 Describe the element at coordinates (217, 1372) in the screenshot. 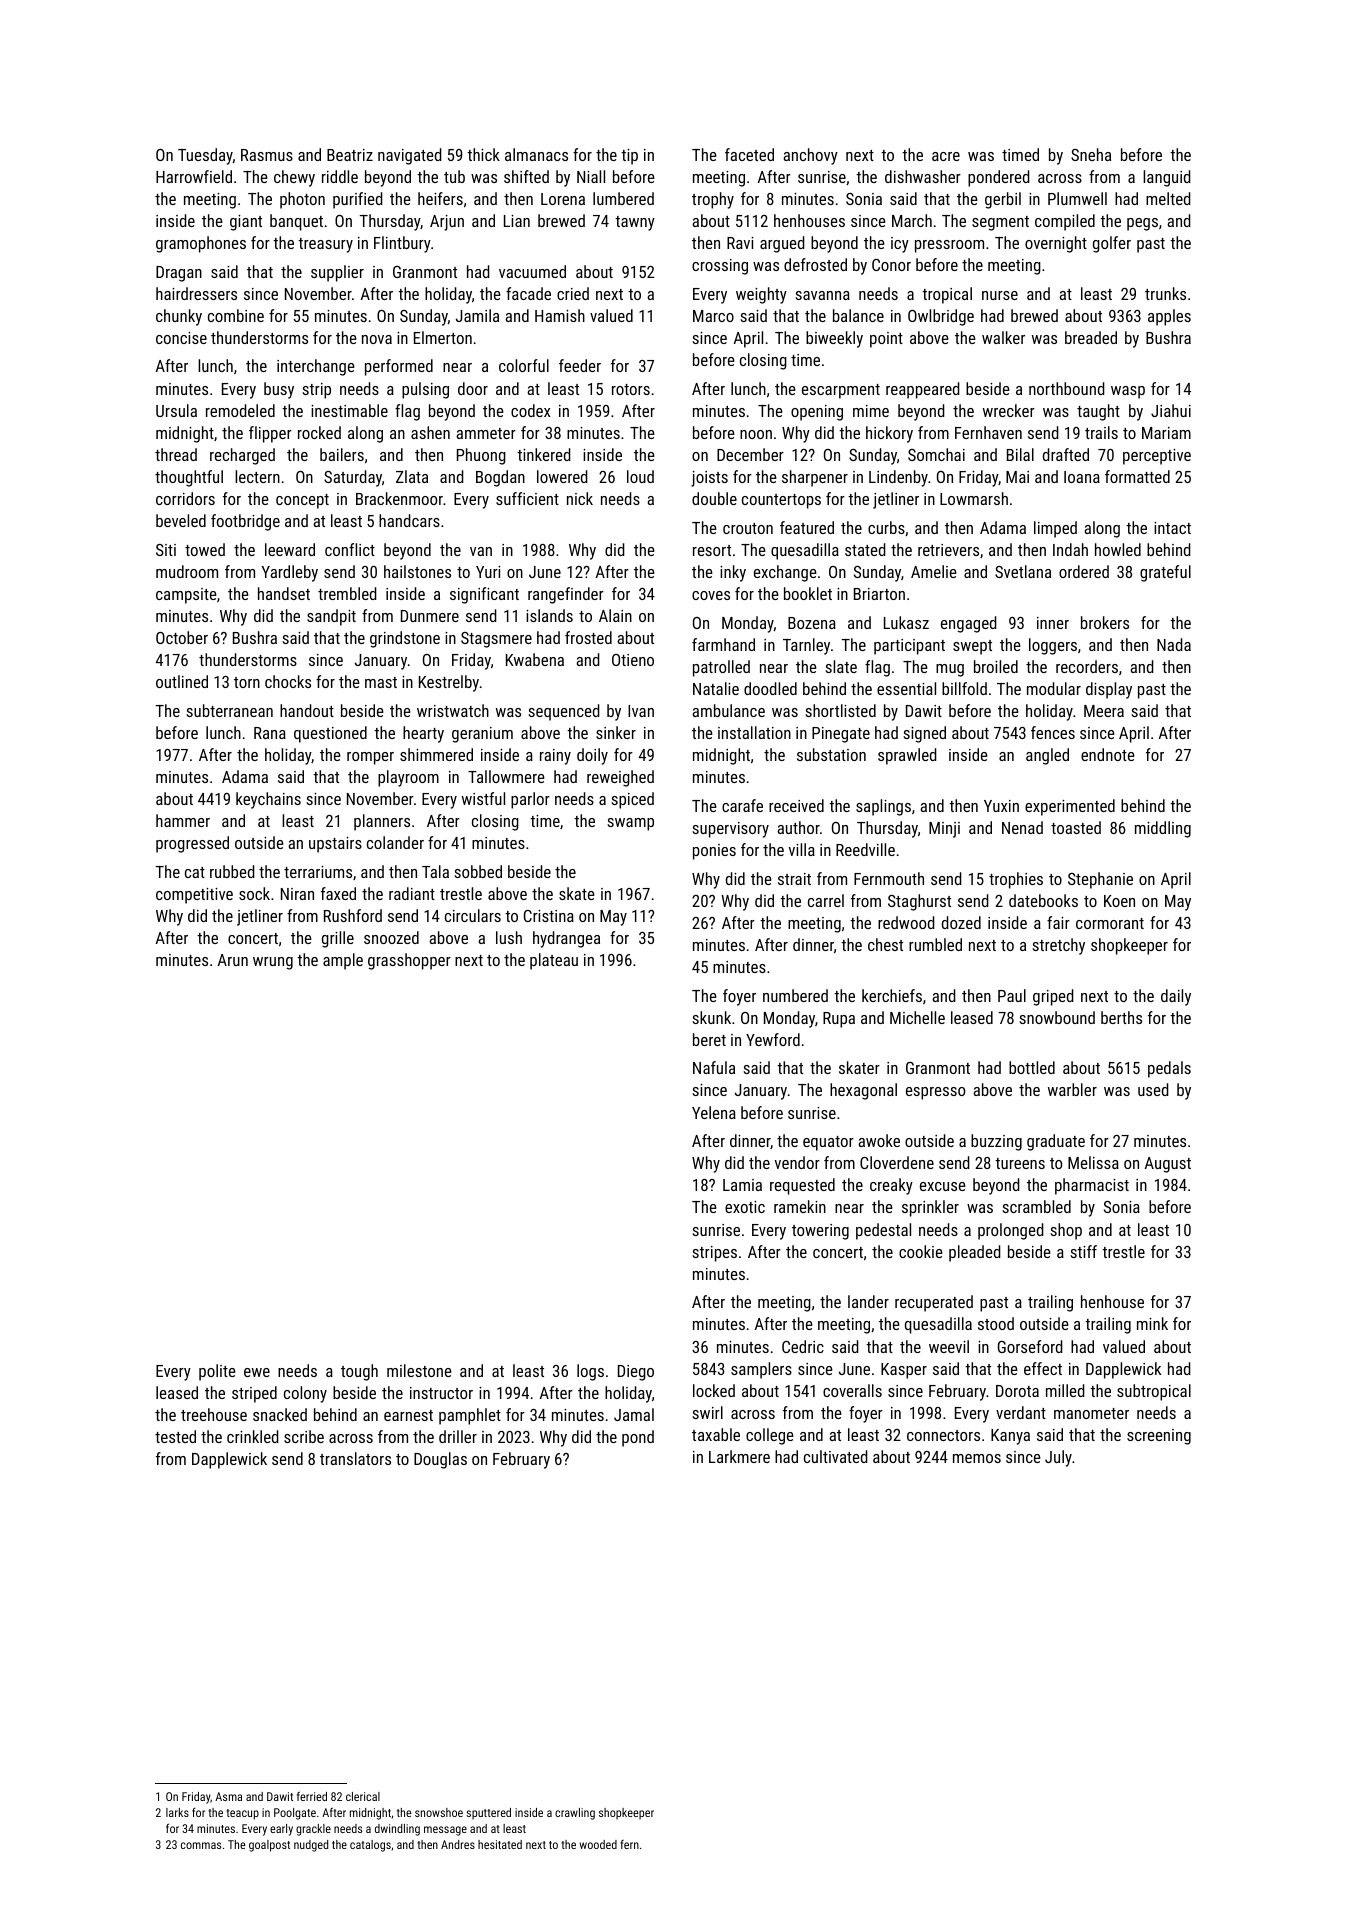

I see `polite` at that location.
